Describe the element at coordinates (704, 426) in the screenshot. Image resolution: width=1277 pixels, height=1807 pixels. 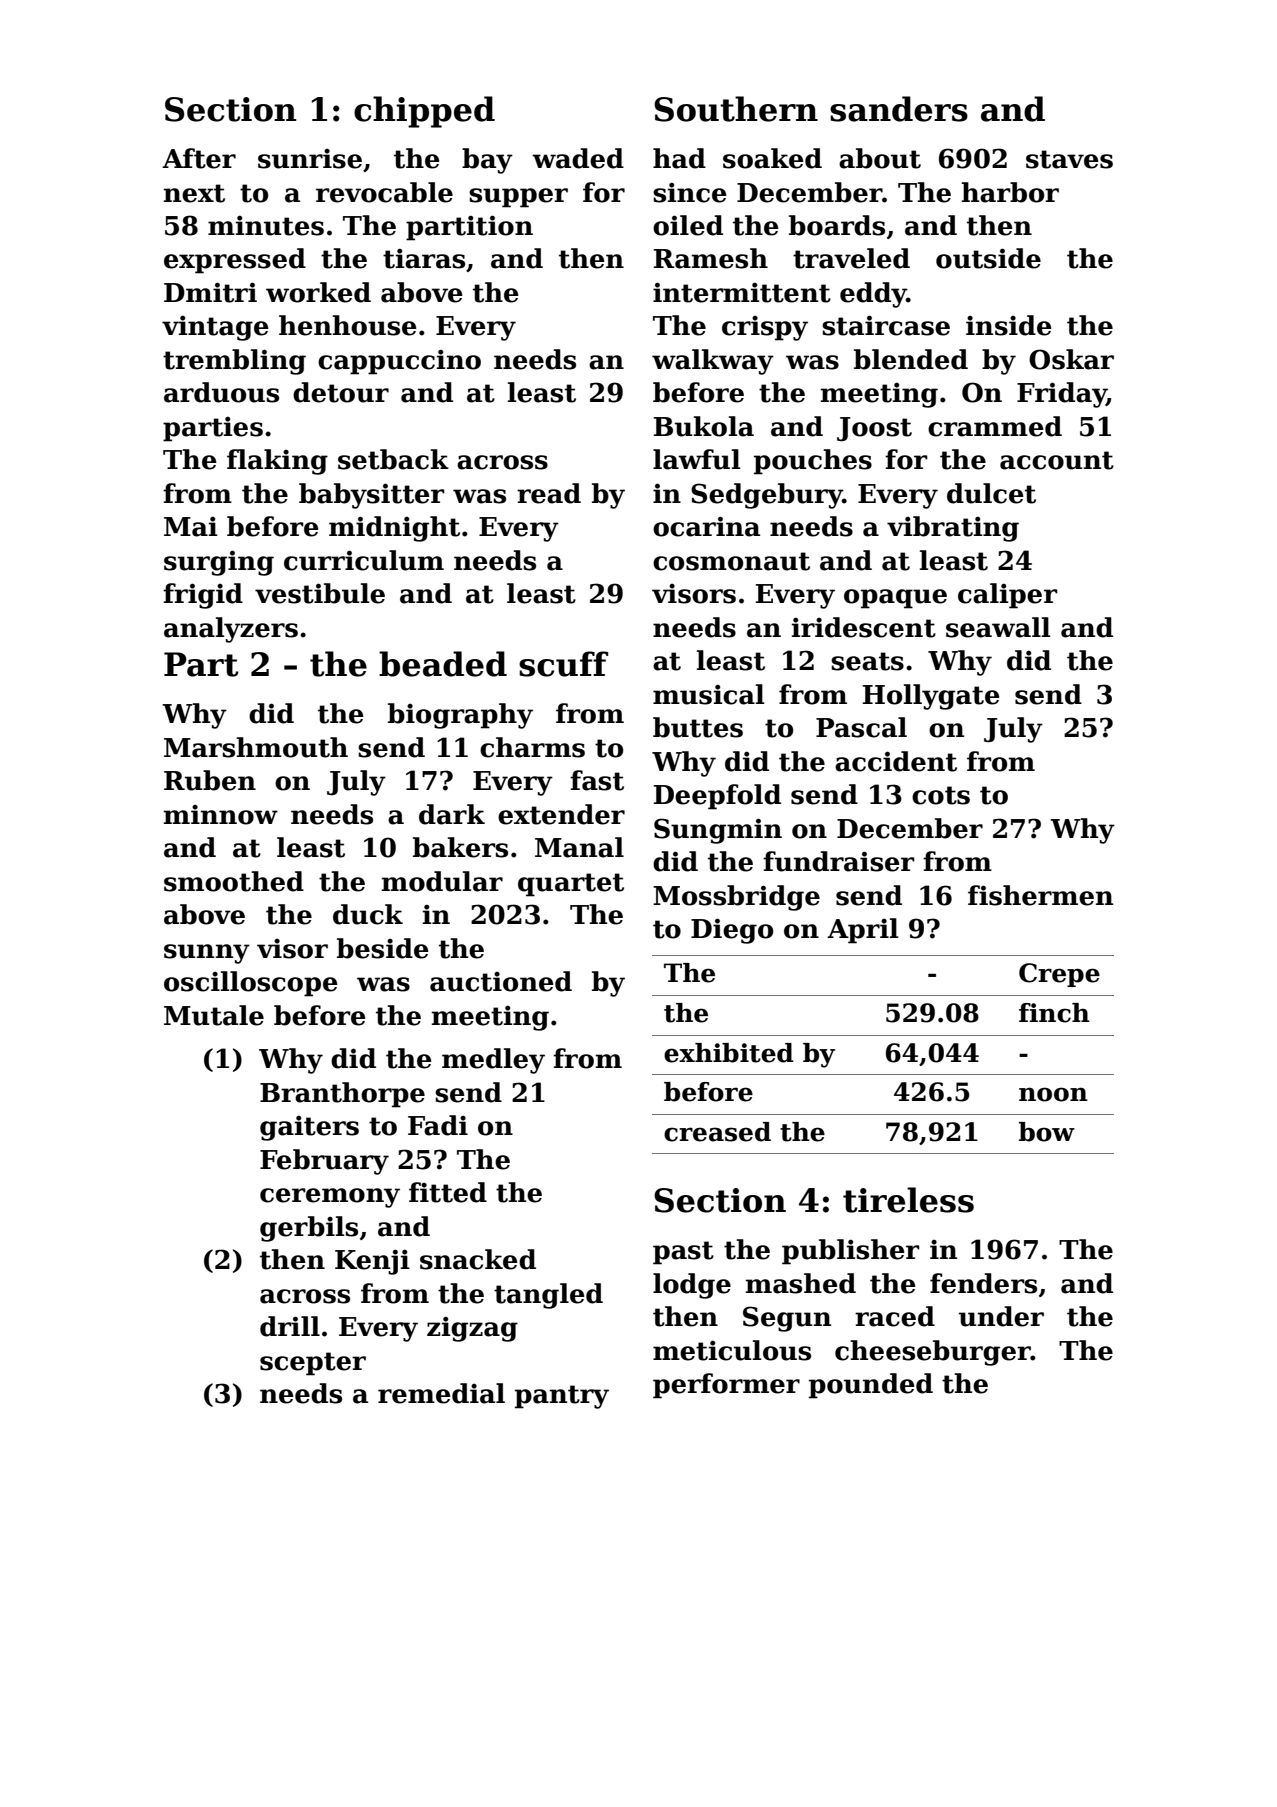
I see `Bukola` at that location.
